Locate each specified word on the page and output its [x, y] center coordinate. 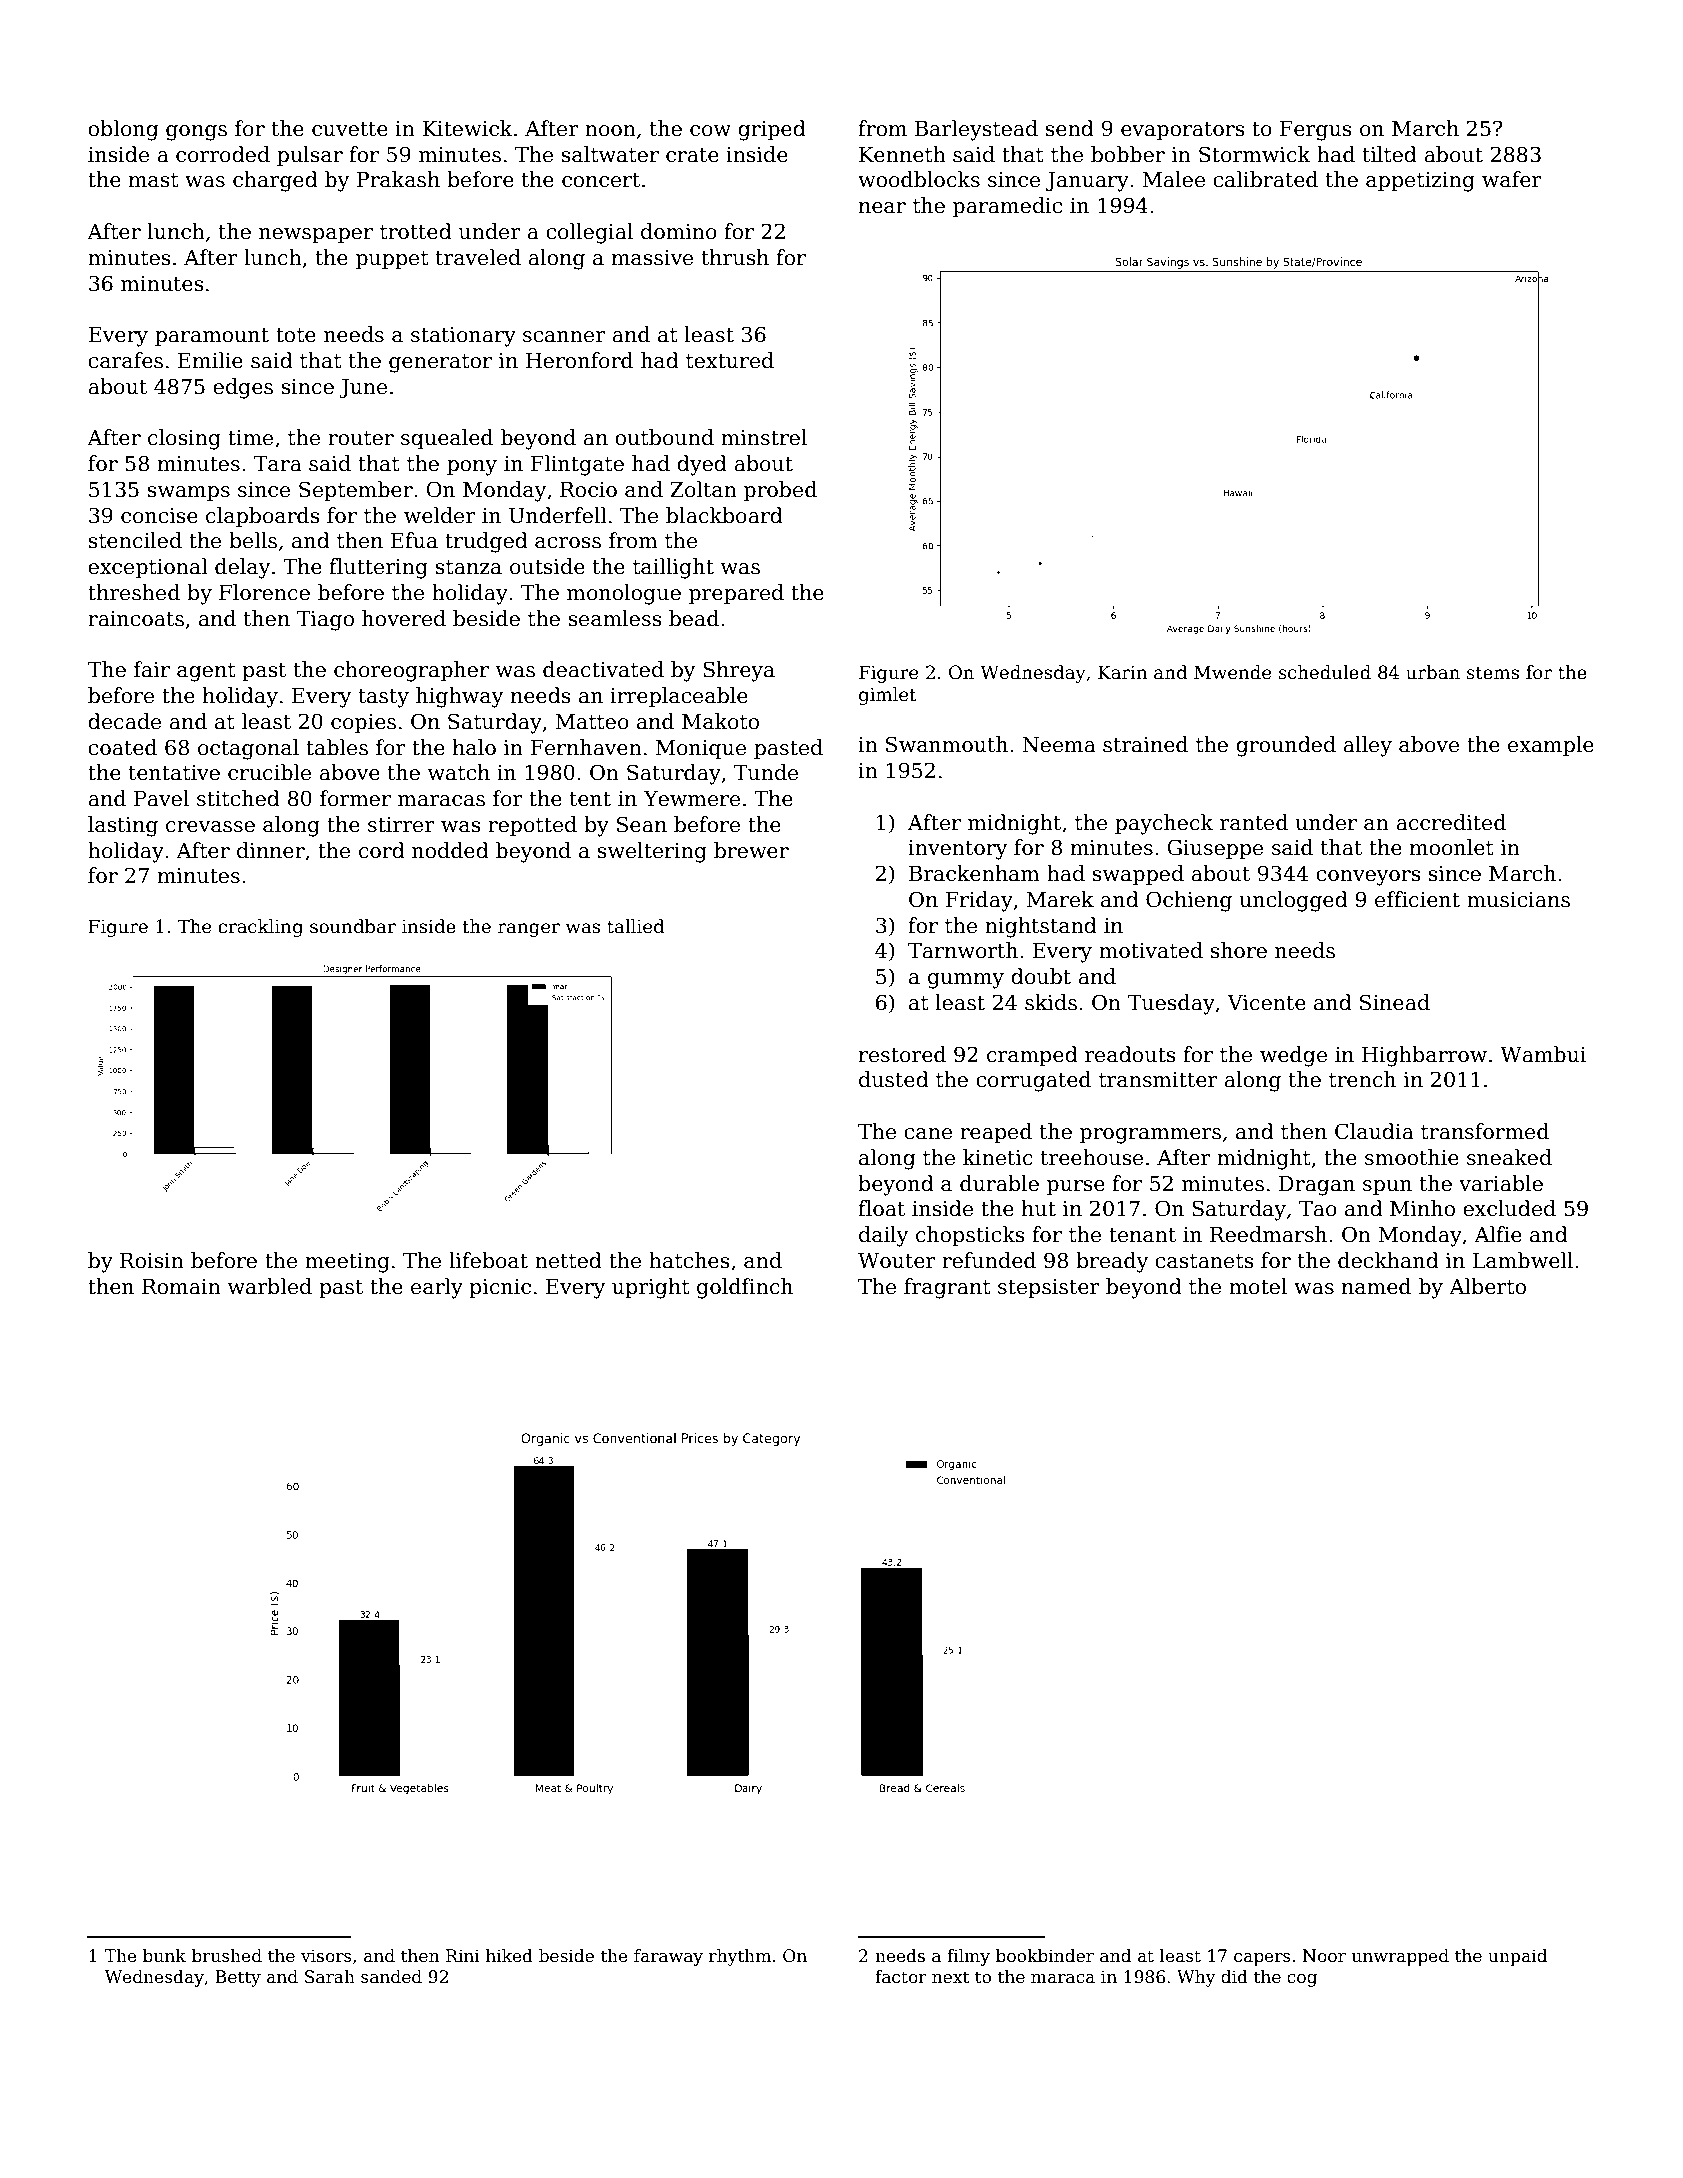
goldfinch [745, 1288]
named [1376, 1286]
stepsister [1049, 1288]
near [882, 208]
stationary [463, 337]
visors [326, 1956]
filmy [968, 1957]
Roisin [152, 1261]
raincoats [136, 619]
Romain [181, 1287]
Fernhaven [586, 747]
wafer [1512, 179]
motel [1258, 1286]
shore [1238, 950]
